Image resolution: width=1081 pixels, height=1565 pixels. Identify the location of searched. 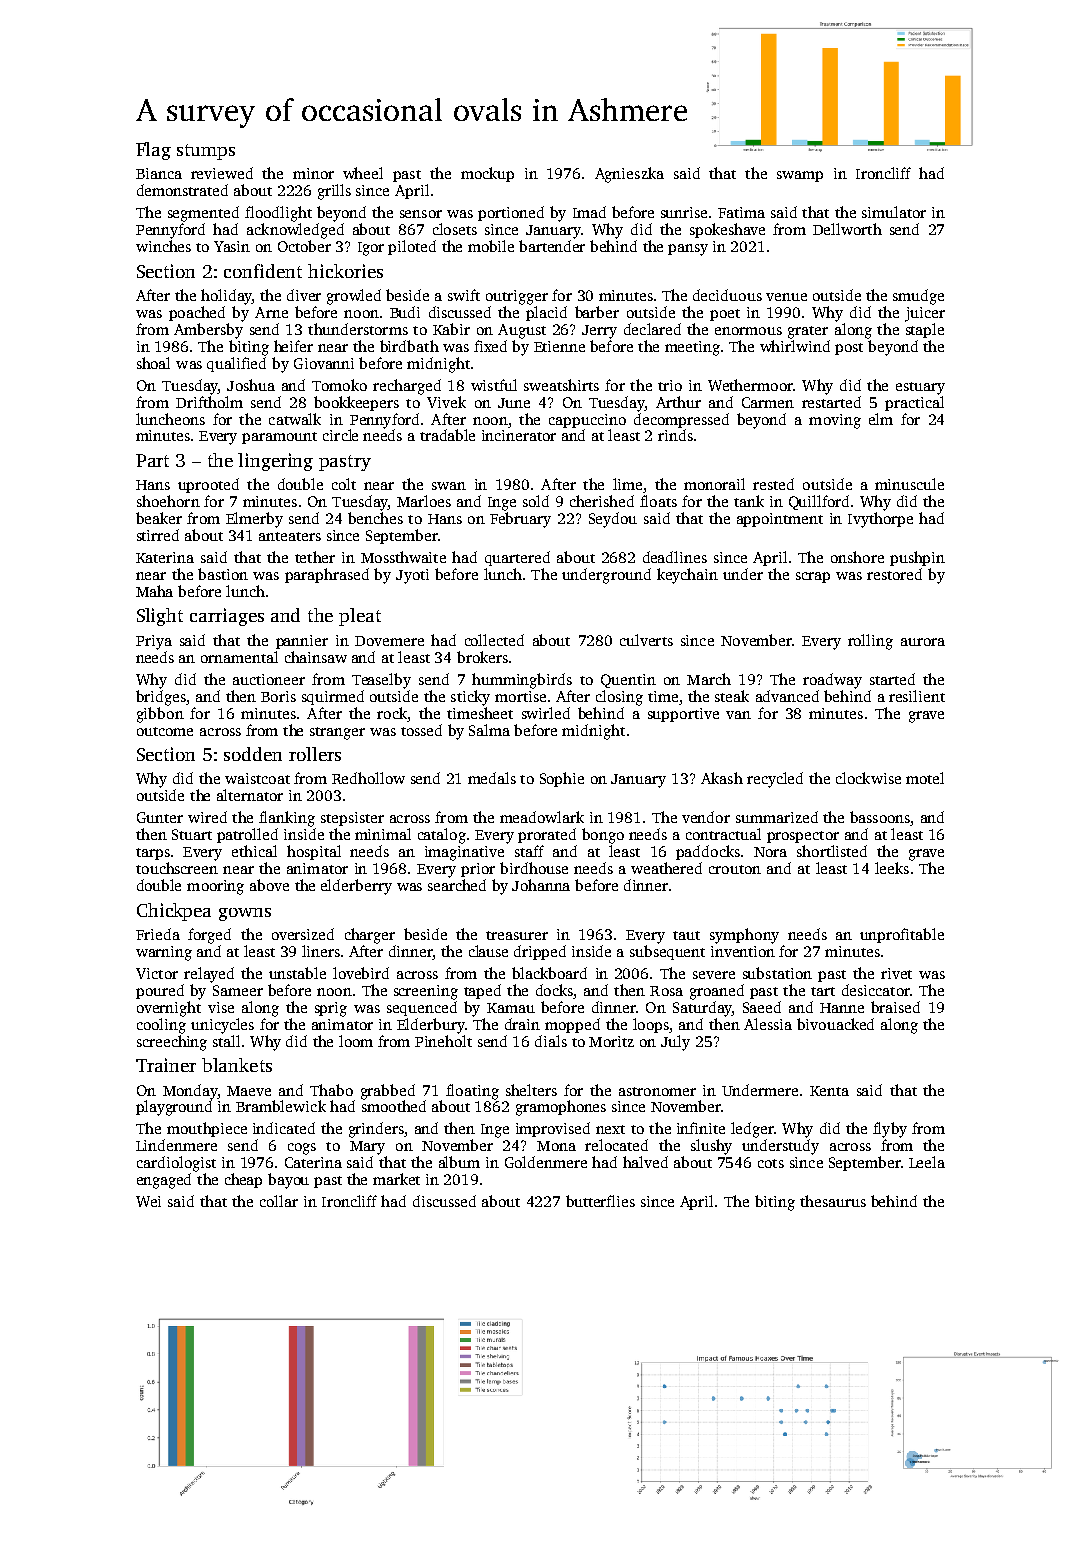
(457, 885).
